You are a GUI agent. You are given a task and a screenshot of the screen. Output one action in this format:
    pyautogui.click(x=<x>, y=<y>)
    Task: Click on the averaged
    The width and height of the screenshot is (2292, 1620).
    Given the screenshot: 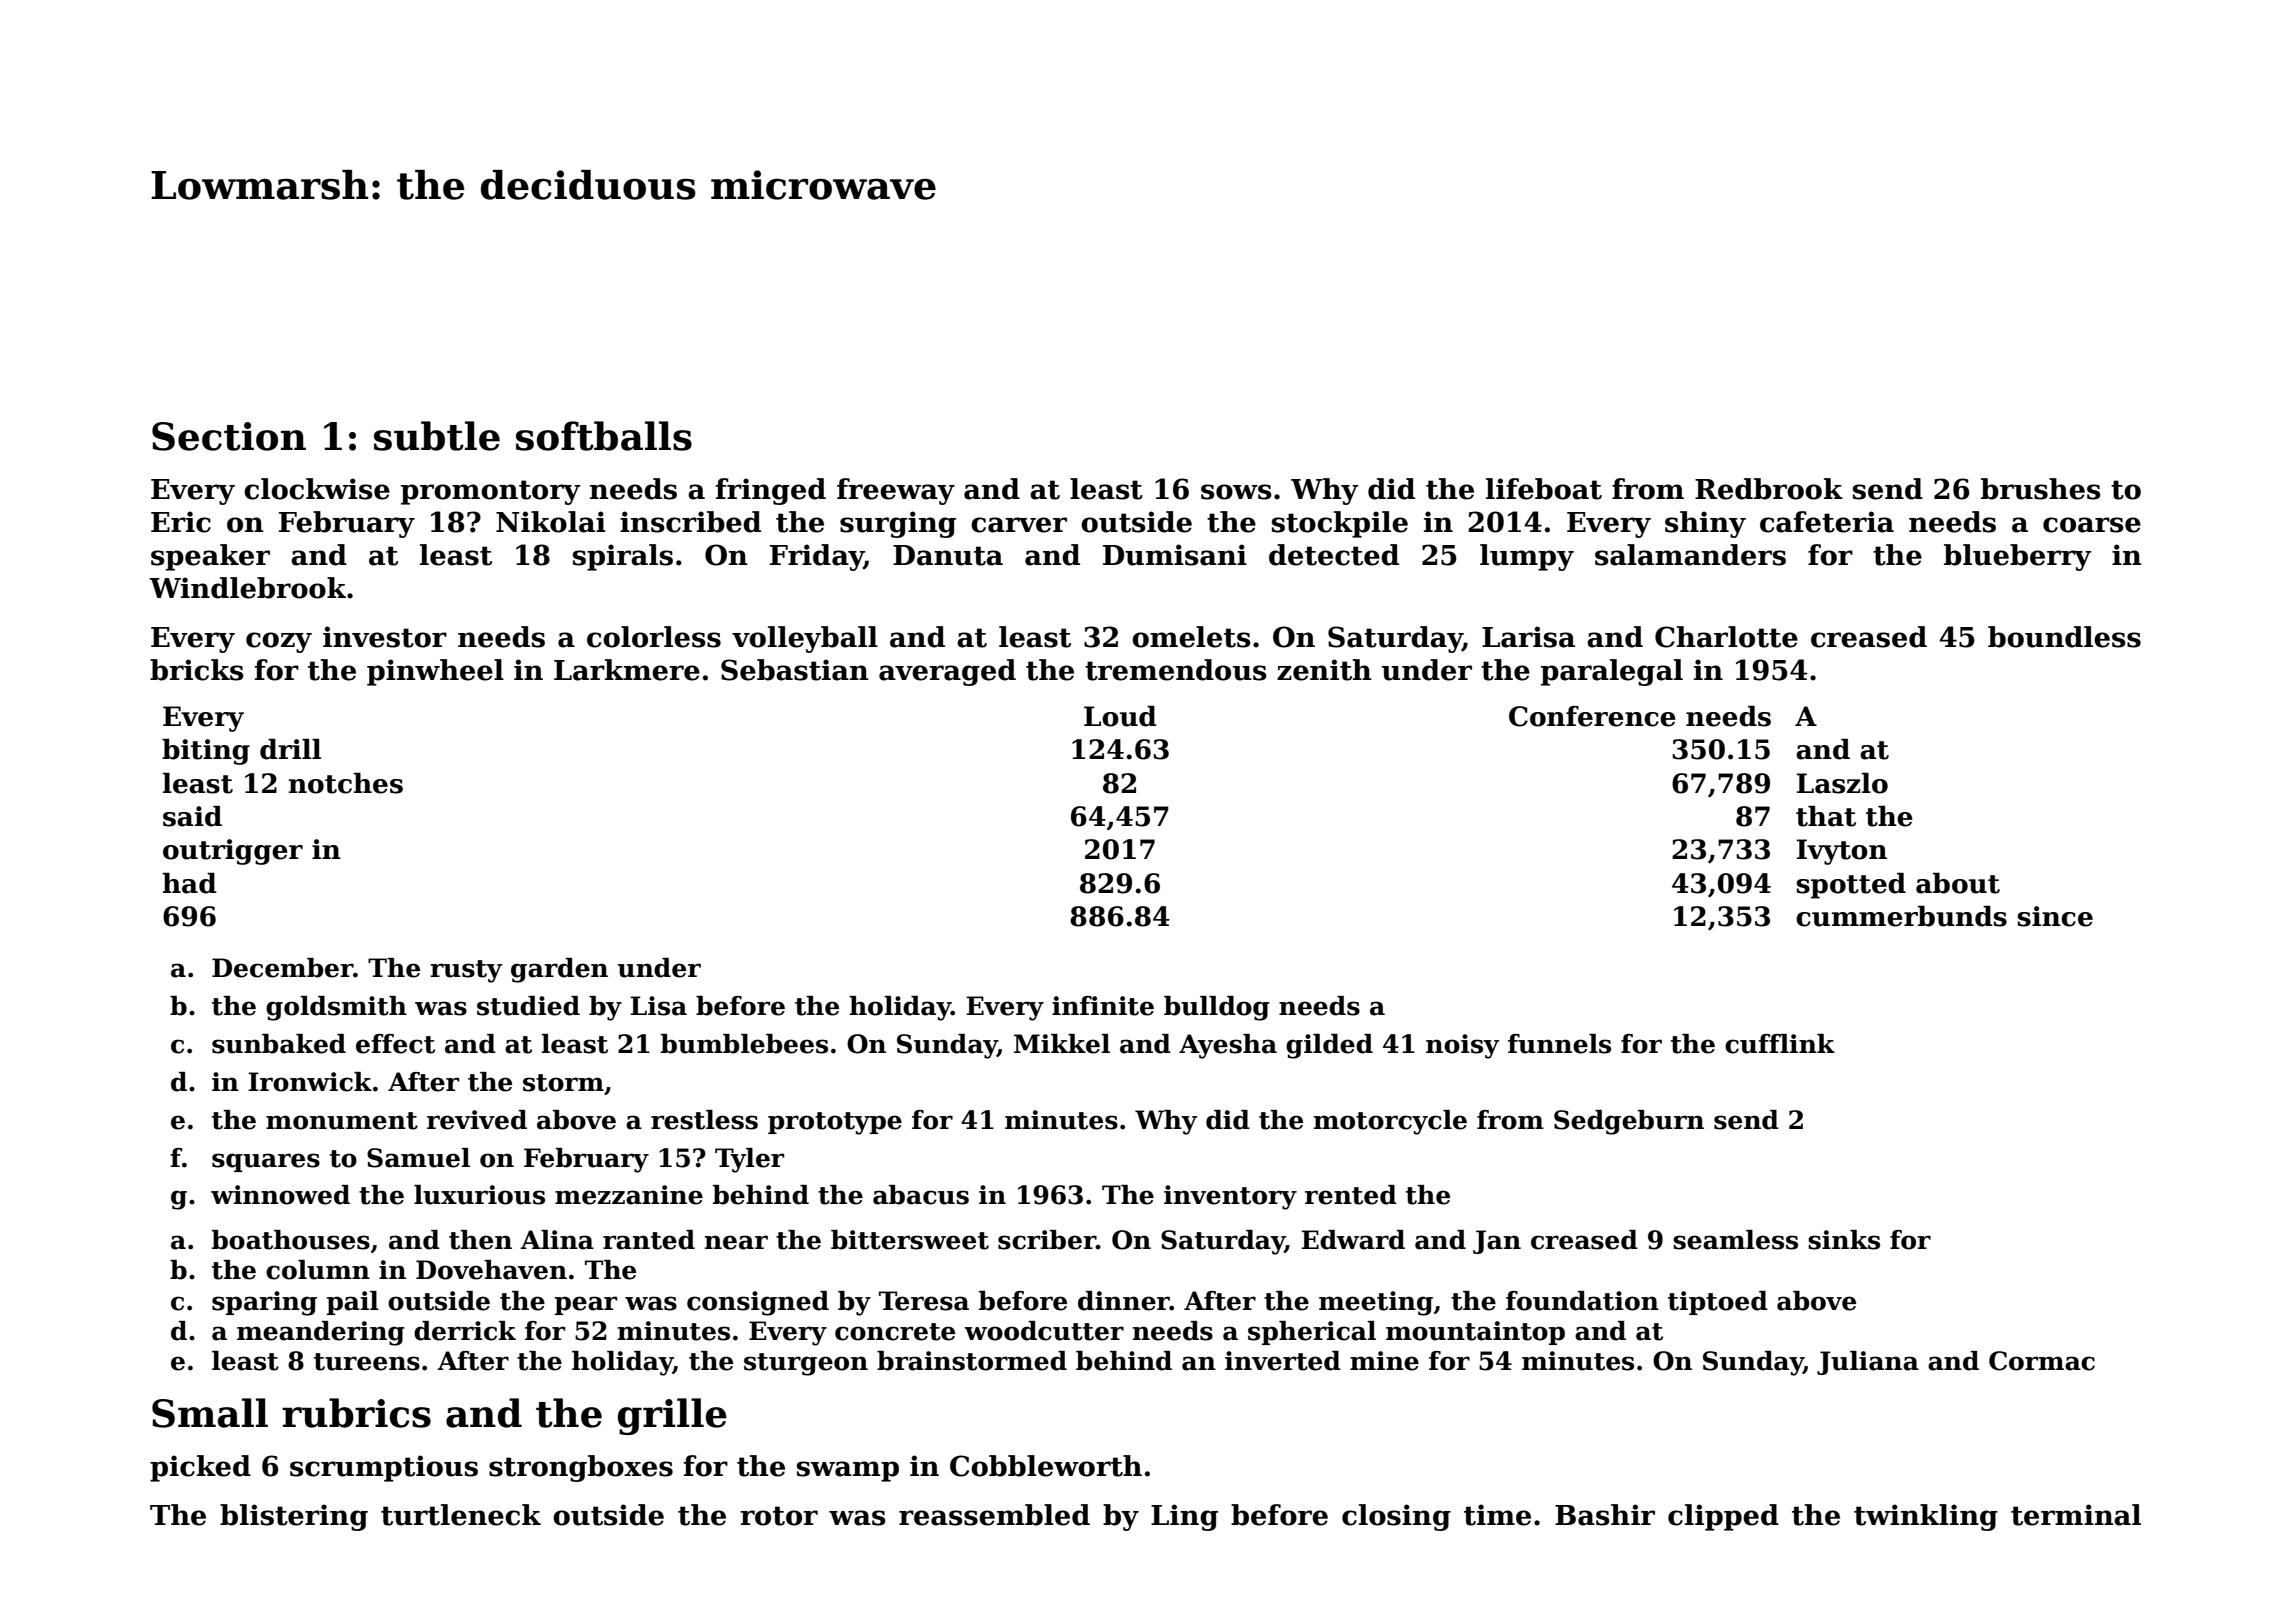 What is the action you would take?
    pyautogui.click(x=947, y=672)
